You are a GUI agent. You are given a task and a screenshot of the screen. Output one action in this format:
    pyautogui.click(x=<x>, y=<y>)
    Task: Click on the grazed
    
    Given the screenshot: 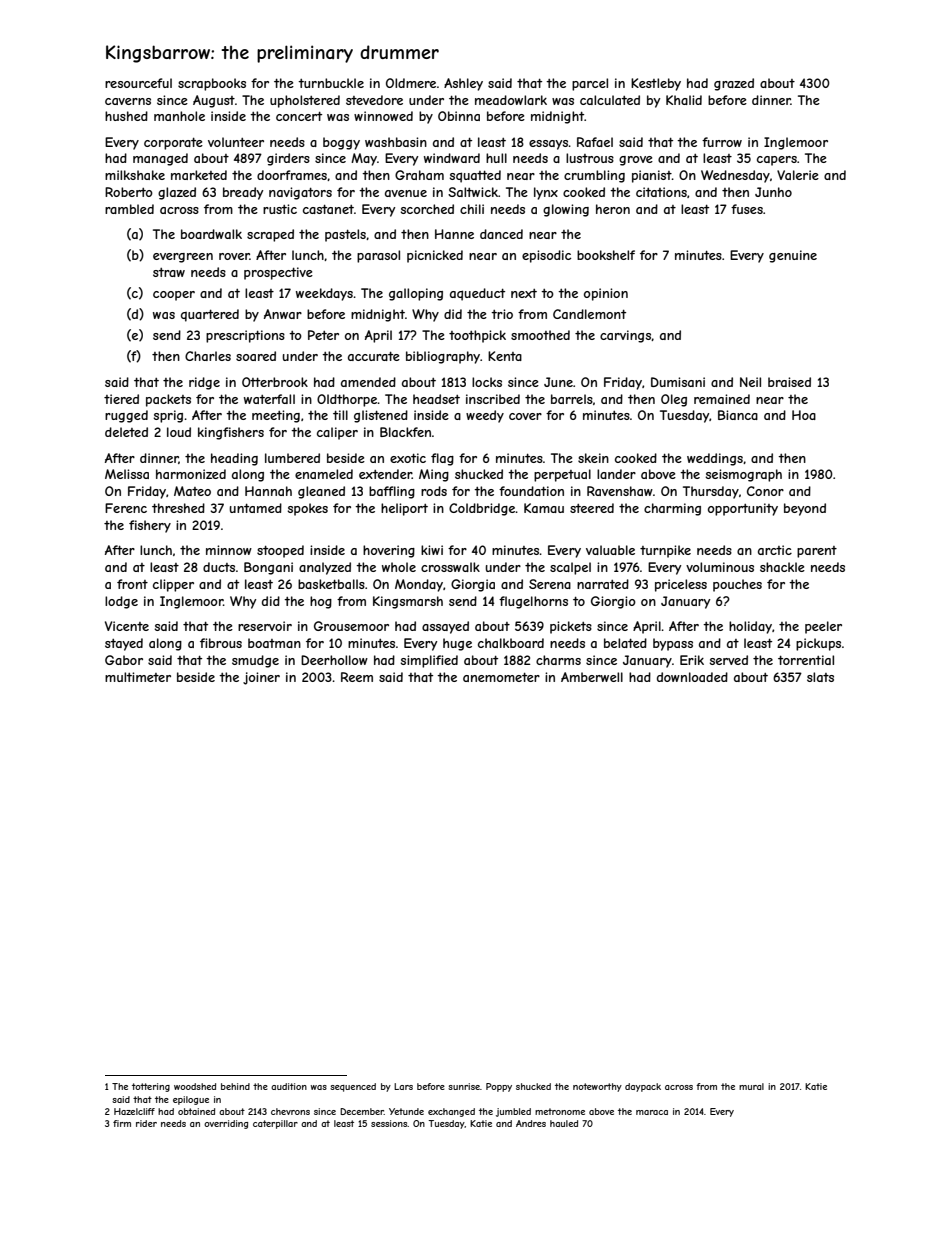 What is the action you would take?
    pyautogui.click(x=734, y=84)
